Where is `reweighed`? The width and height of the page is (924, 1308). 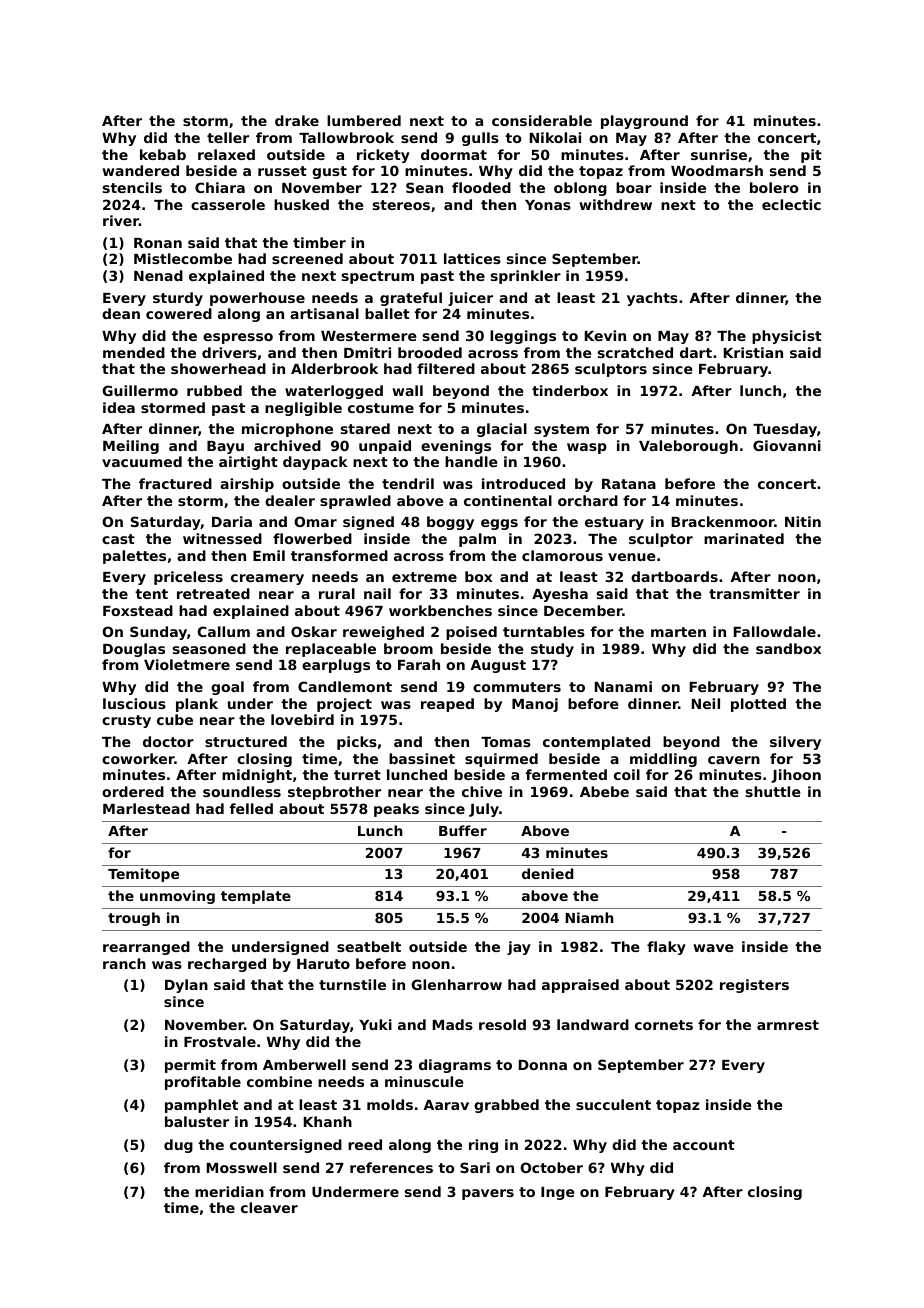
reweighed is located at coordinates (383, 633).
